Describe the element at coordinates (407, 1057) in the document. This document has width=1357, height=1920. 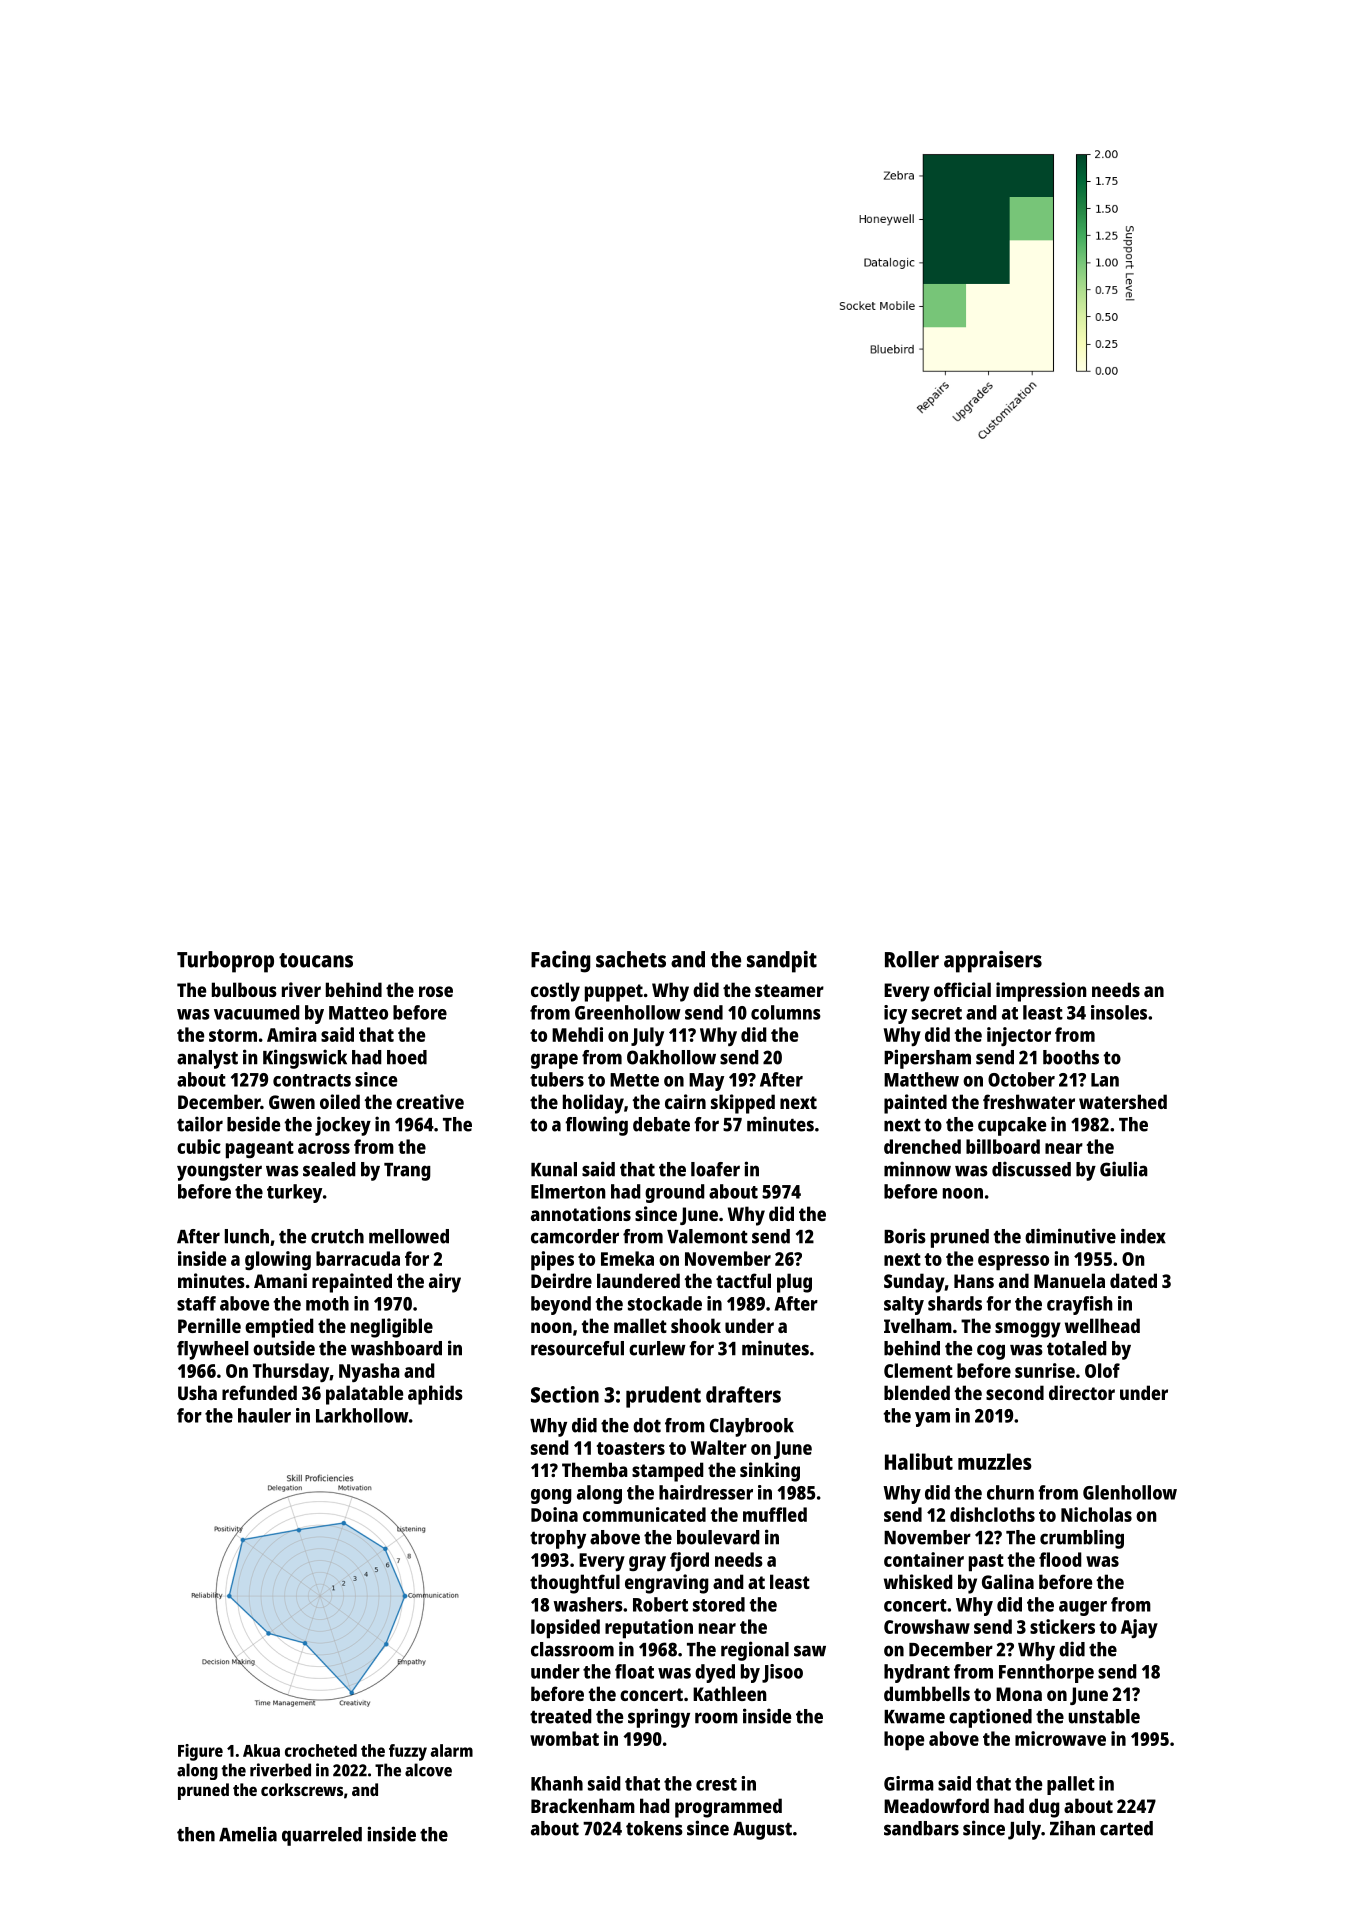
I see `hoed` at that location.
